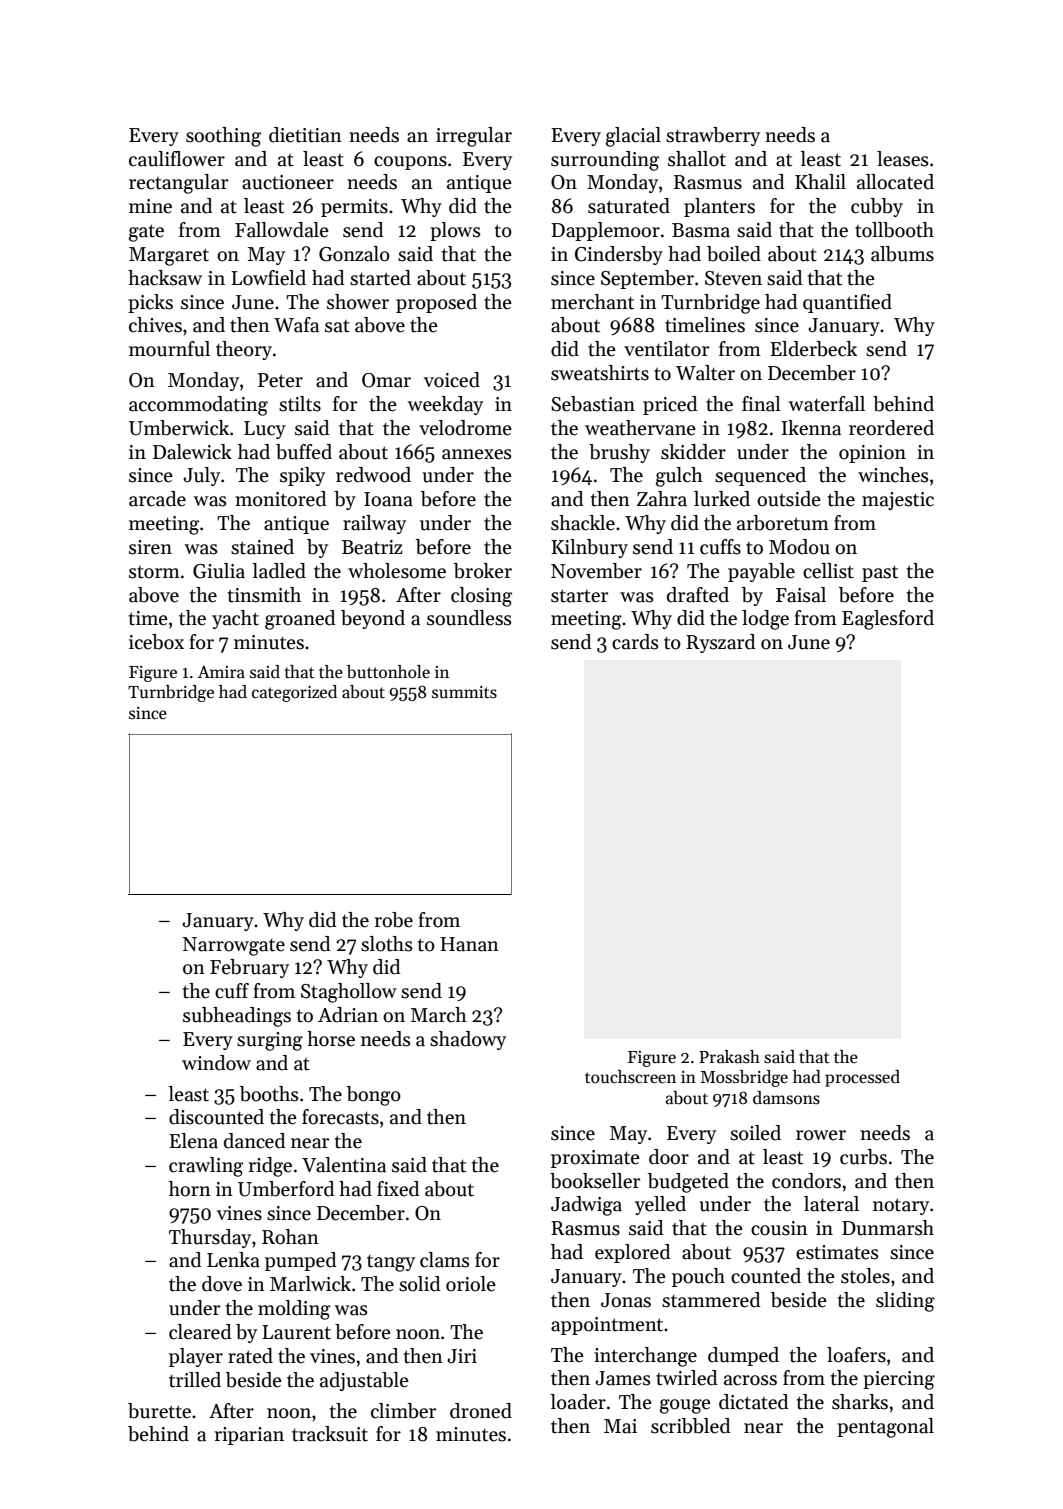 The image size is (1063, 1509). What do you see at coordinates (223, 137) in the image?
I see `soothing` at bounding box center [223, 137].
